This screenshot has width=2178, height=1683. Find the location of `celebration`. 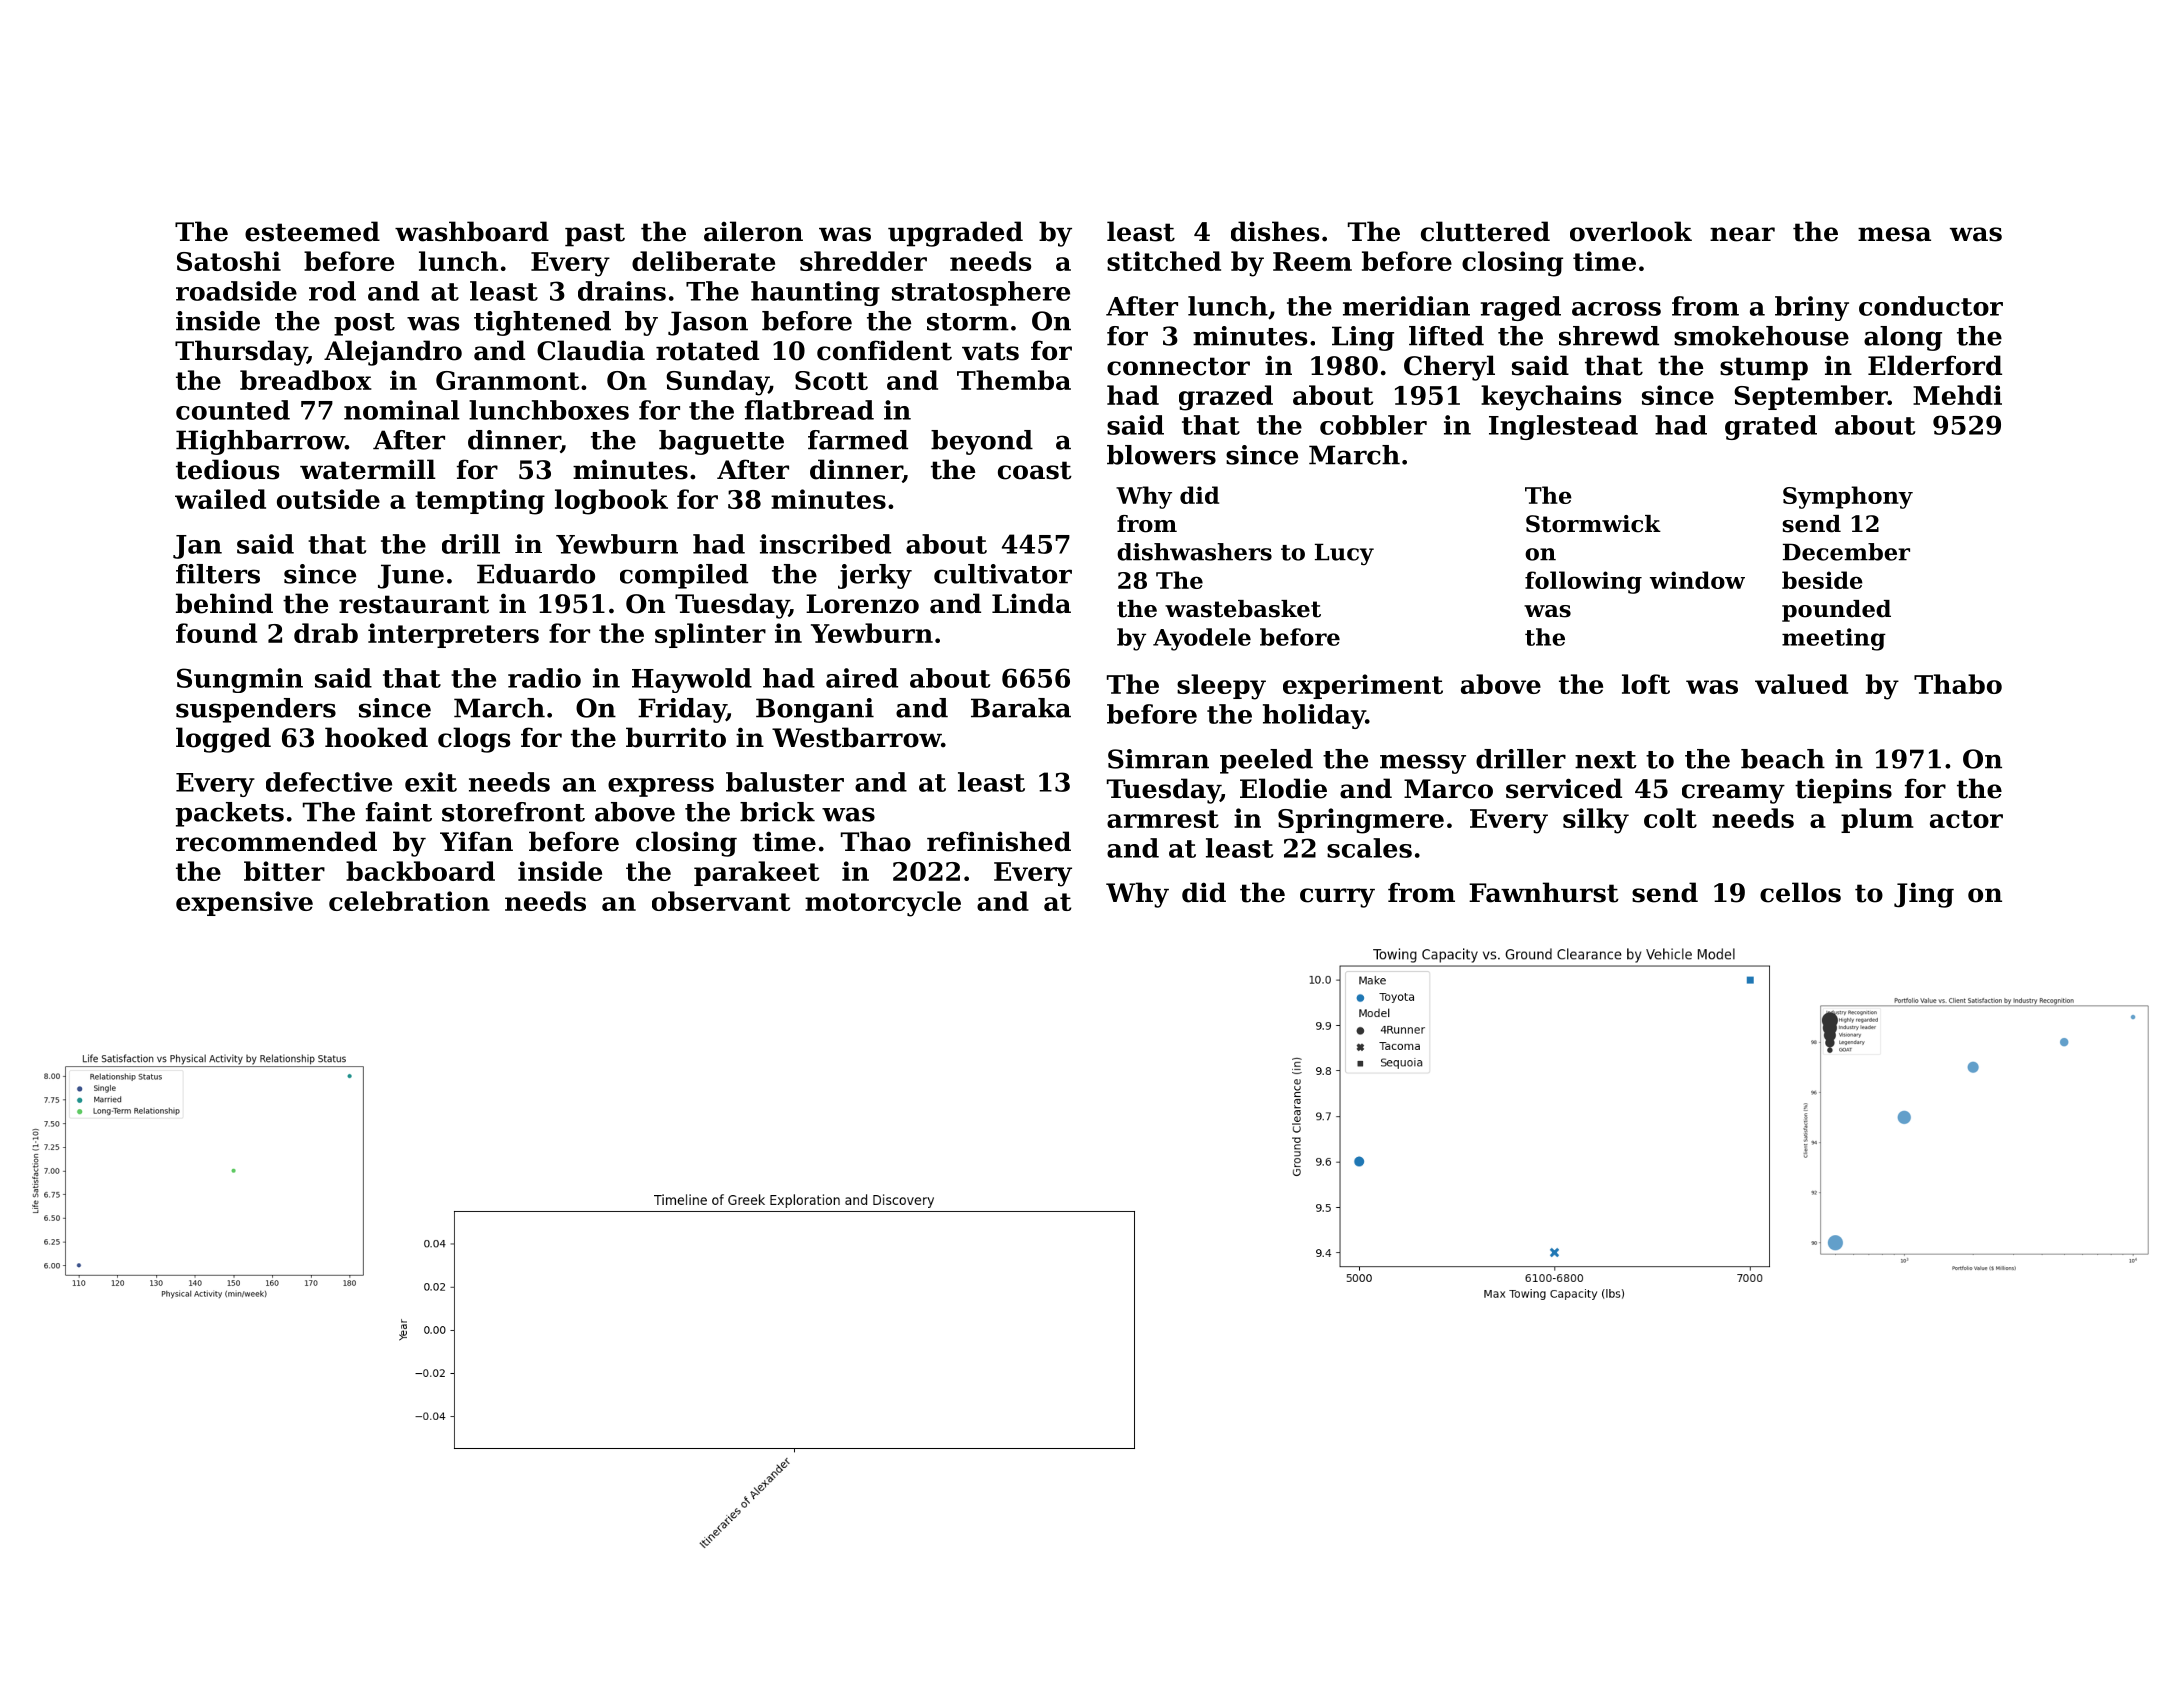

celebration is located at coordinates (409, 901).
